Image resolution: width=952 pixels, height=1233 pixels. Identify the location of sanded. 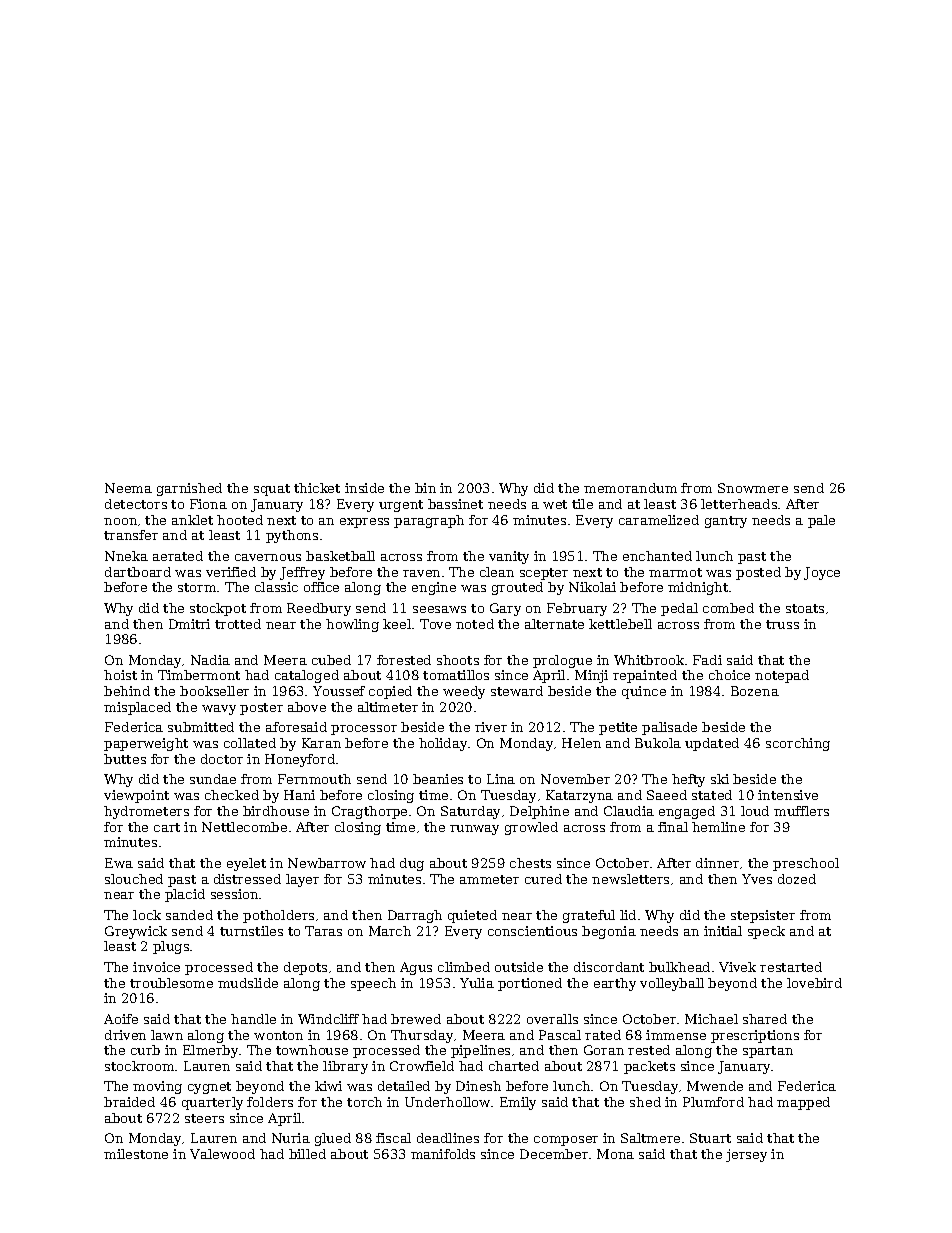
(189, 915).
